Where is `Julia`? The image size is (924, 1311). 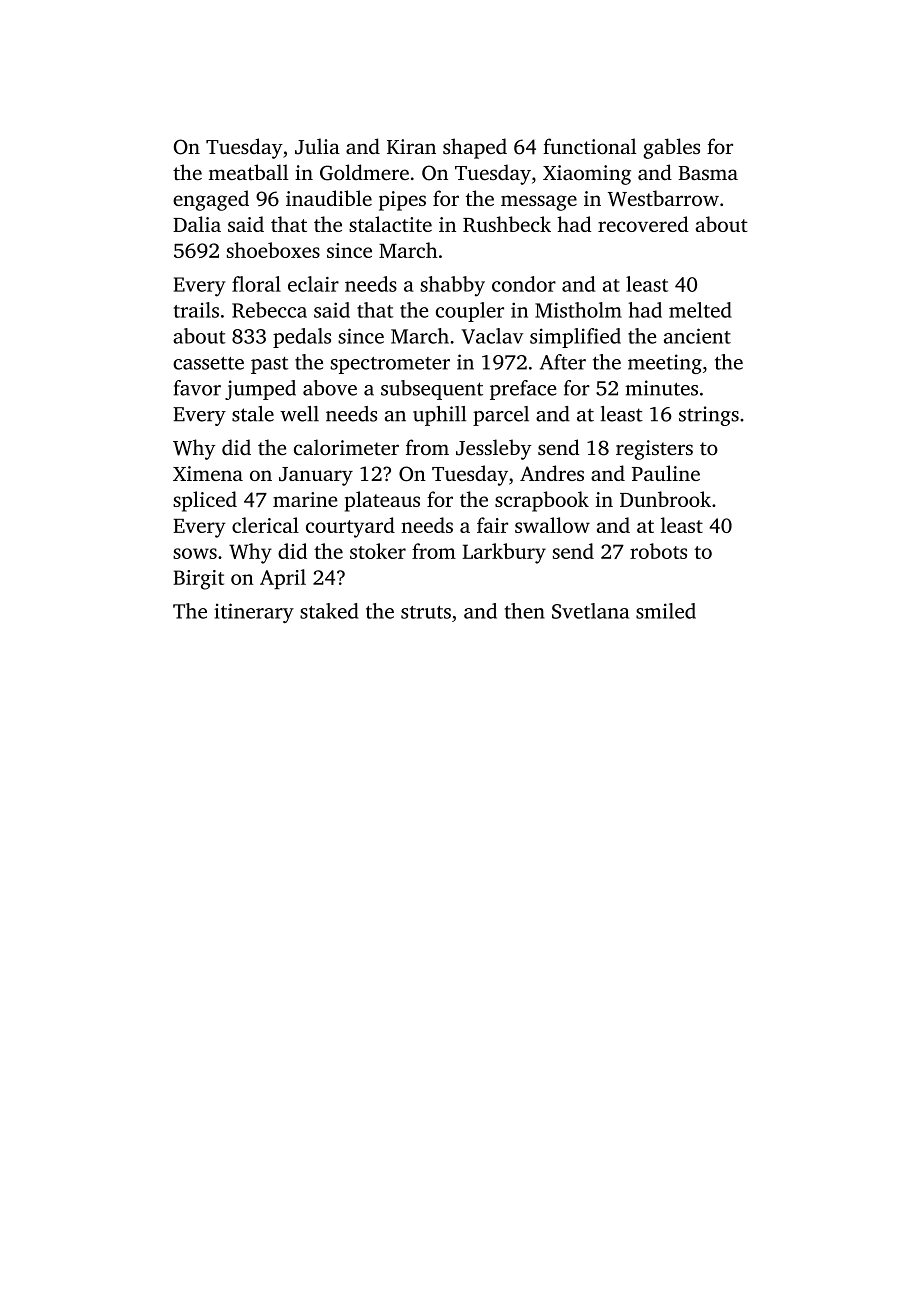 Julia is located at coordinates (317, 146).
